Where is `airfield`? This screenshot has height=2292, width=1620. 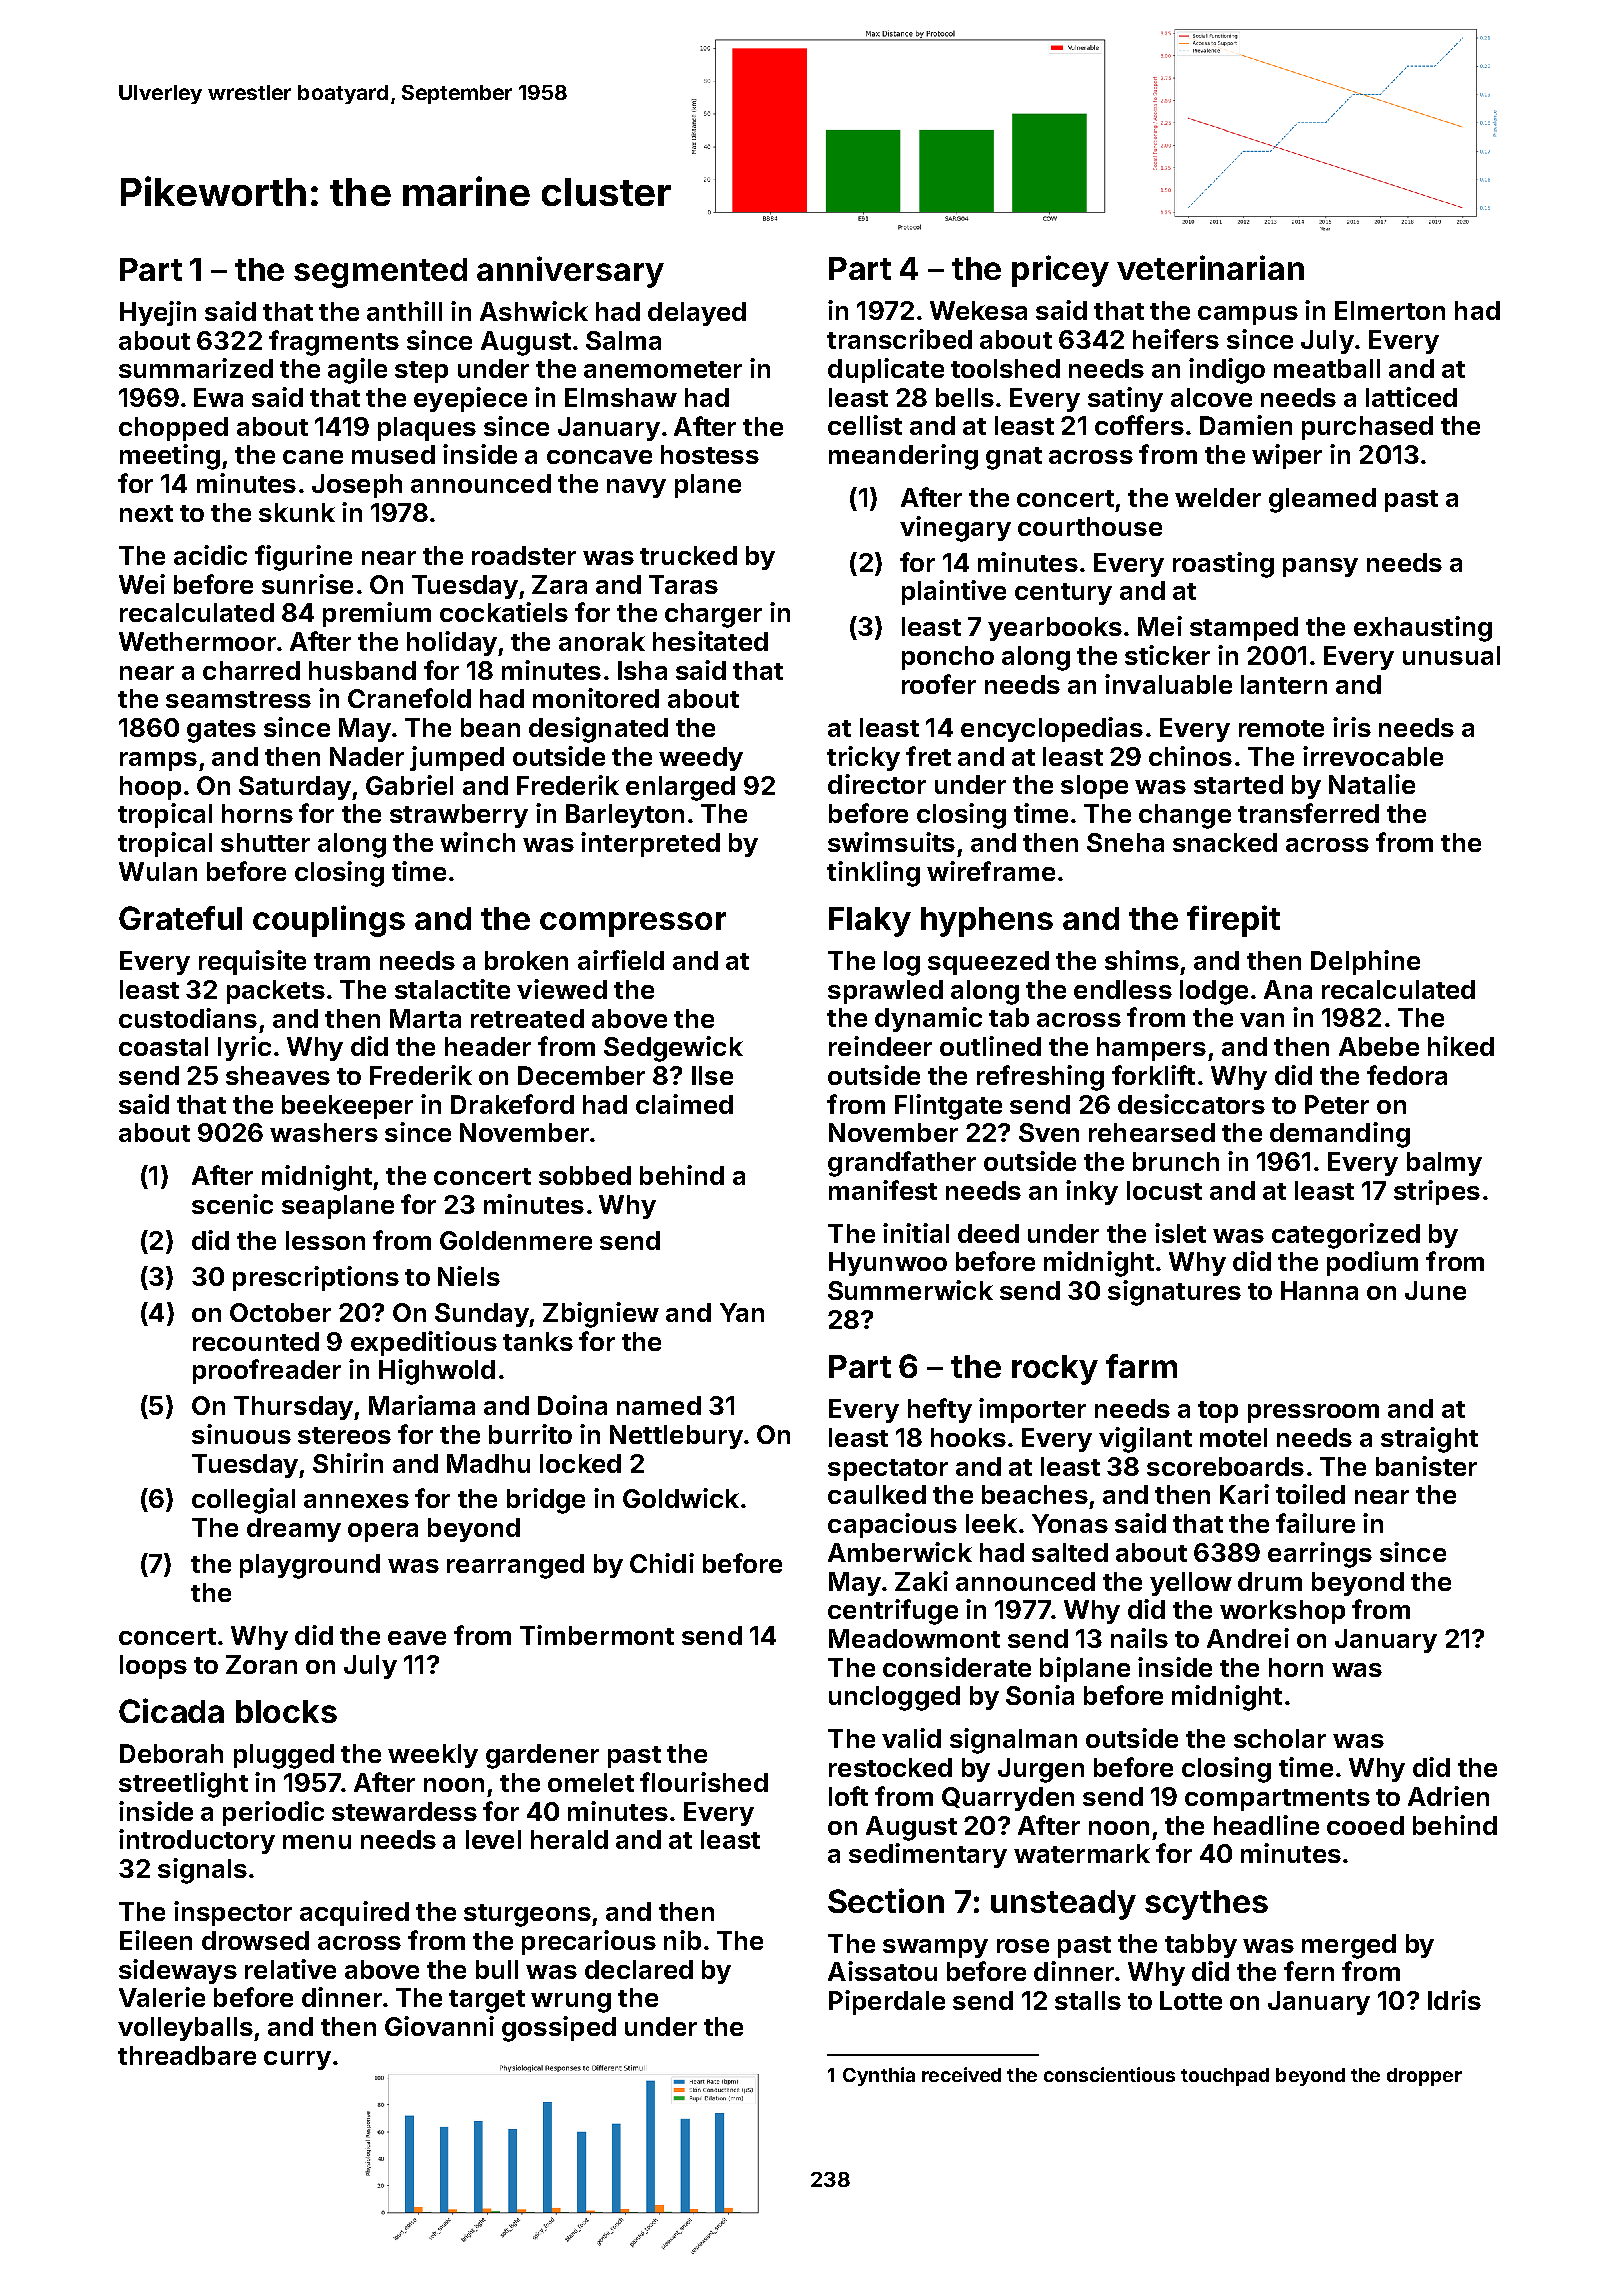
airfield is located at coordinates (621, 960).
